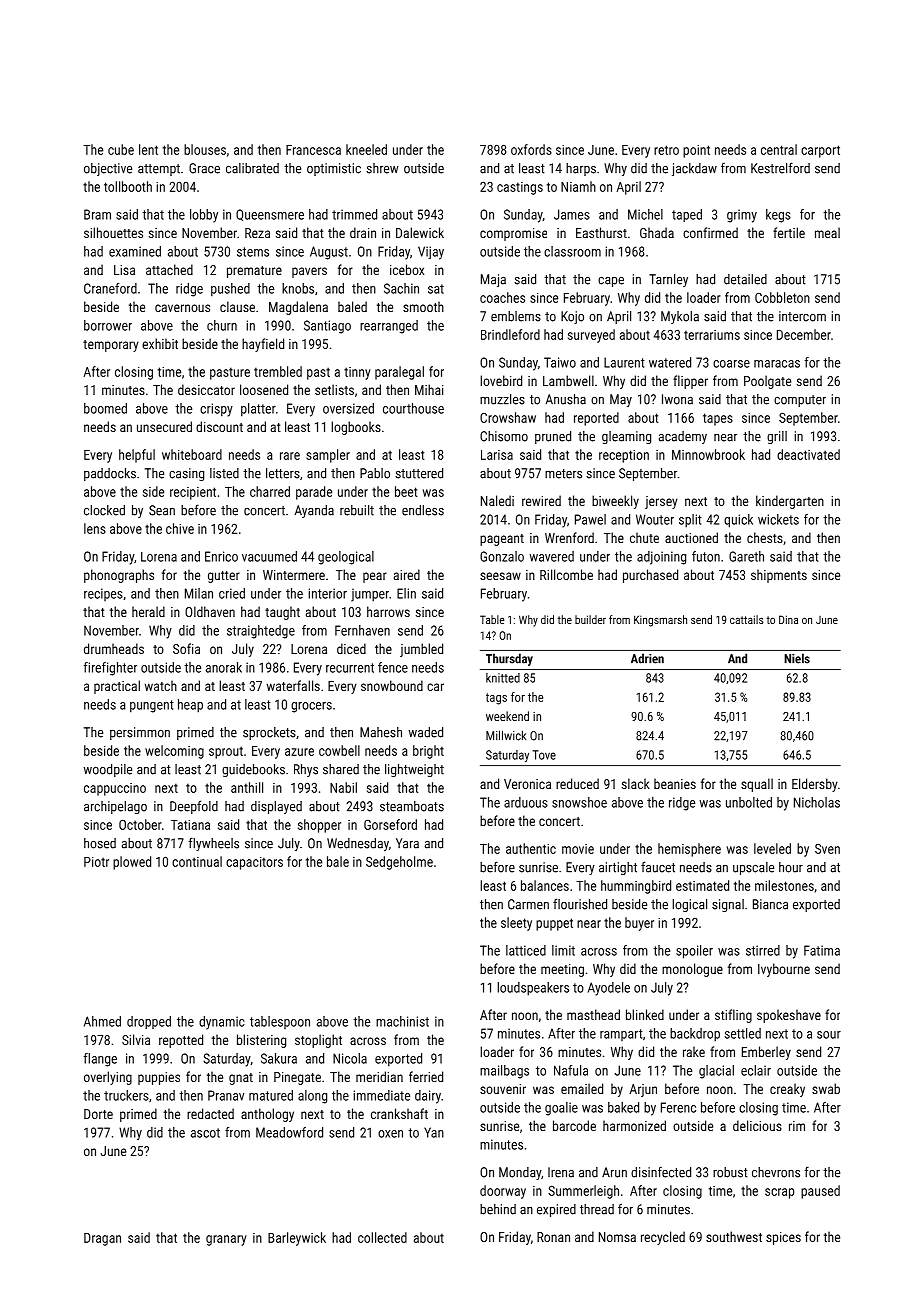 The image size is (924, 1314). What do you see at coordinates (102, 1239) in the document?
I see `Dragan` at bounding box center [102, 1239].
